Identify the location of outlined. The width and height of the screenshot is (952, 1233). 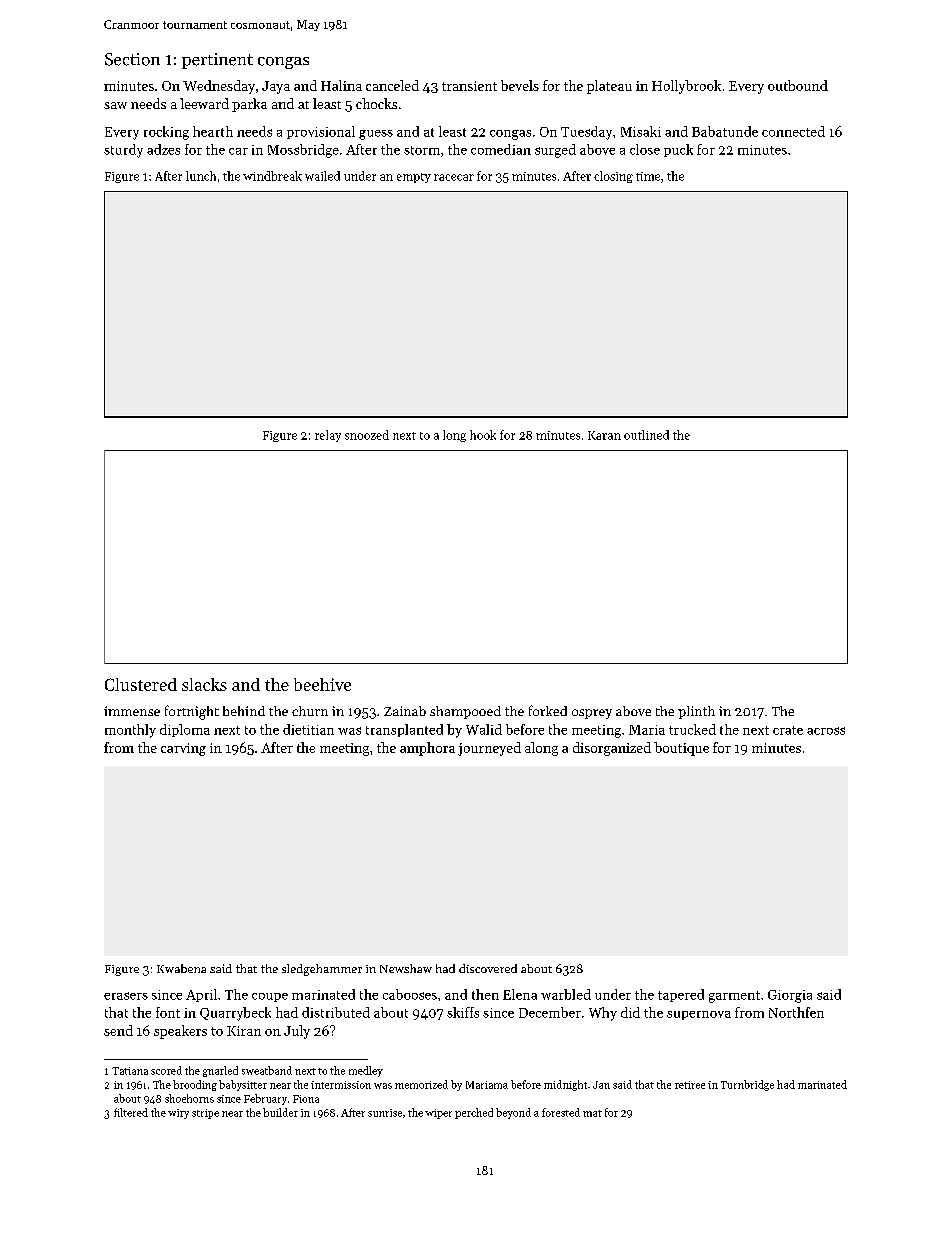
(646, 435).
